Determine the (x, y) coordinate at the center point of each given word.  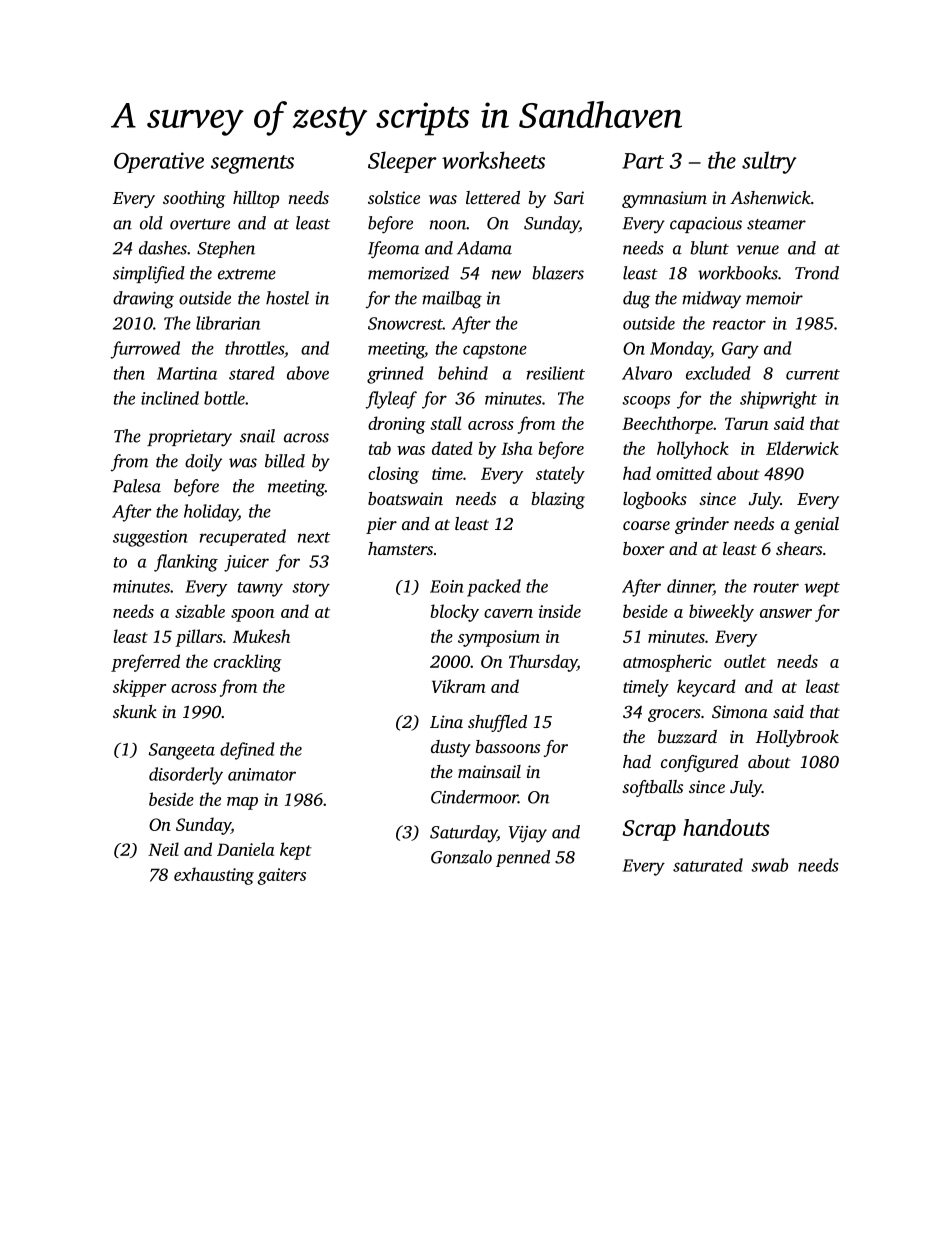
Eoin (447, 586)
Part (643, 161)
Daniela (245, 849)
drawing (143, 300)
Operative (159, 162)
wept (822, 589)
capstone (495, 351)
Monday (680, 350)
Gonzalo (461, 857)
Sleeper (402, 162)
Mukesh (261, 636)
